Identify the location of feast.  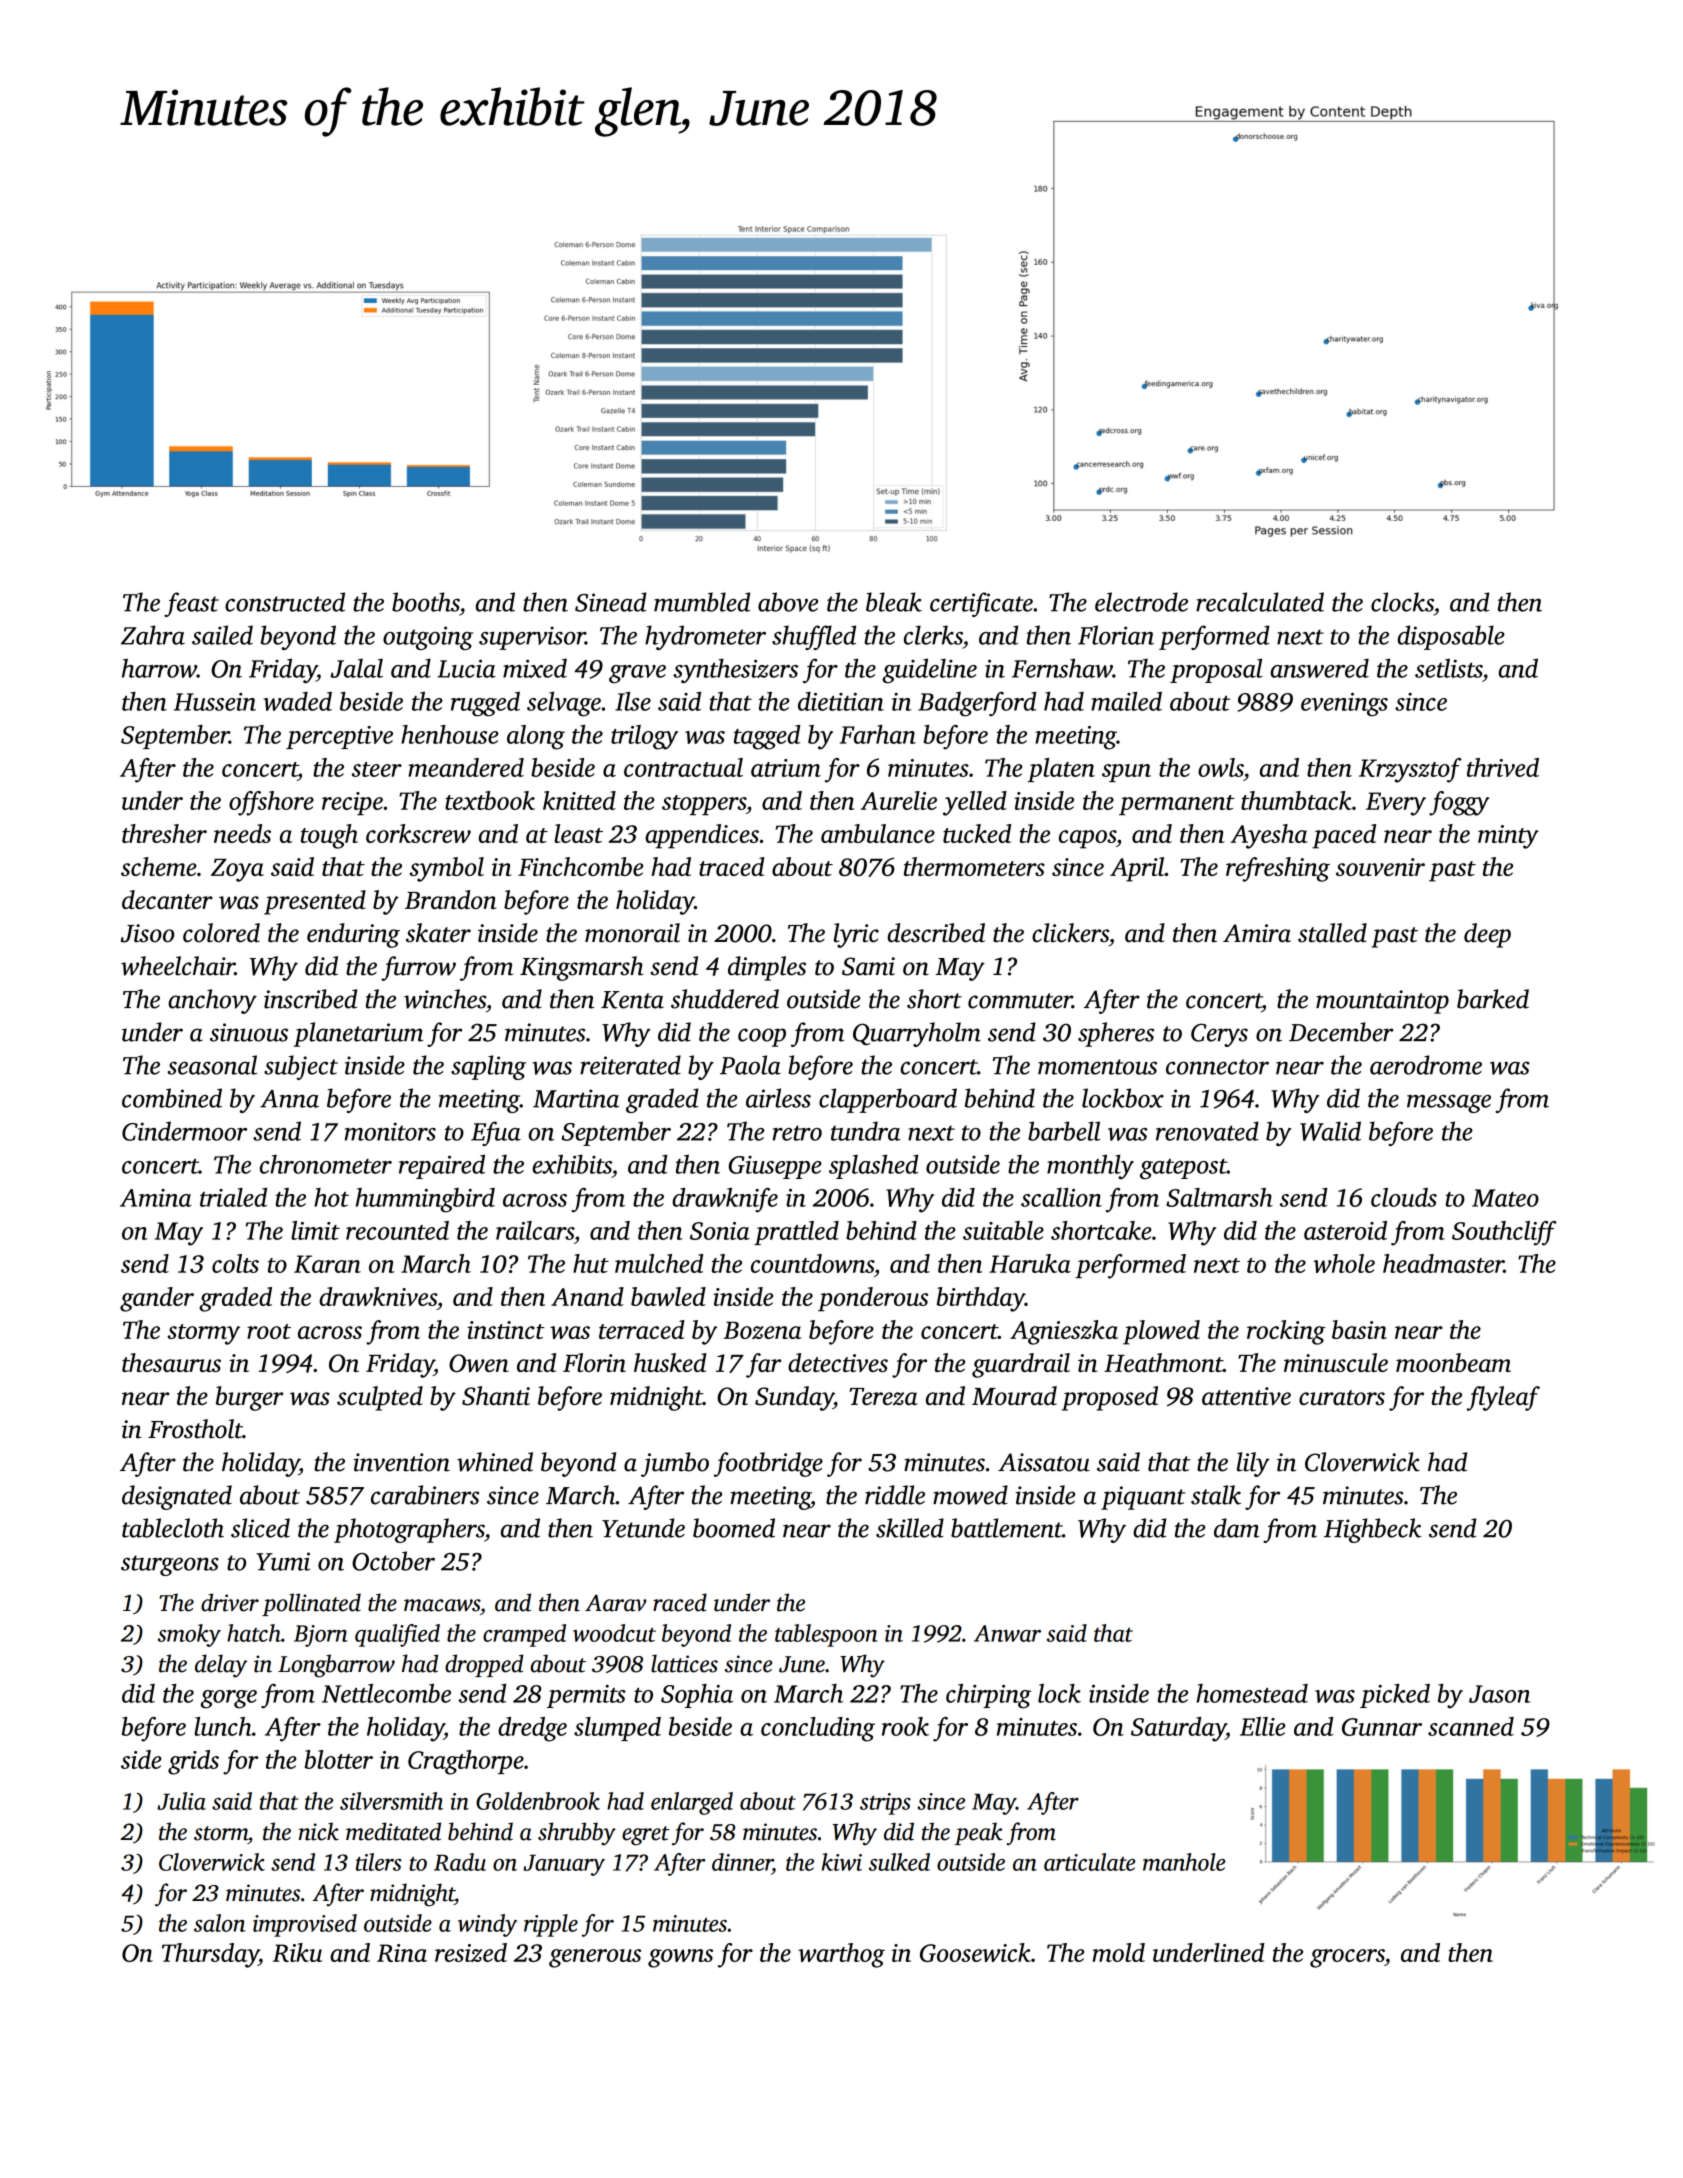
(191, 604).
